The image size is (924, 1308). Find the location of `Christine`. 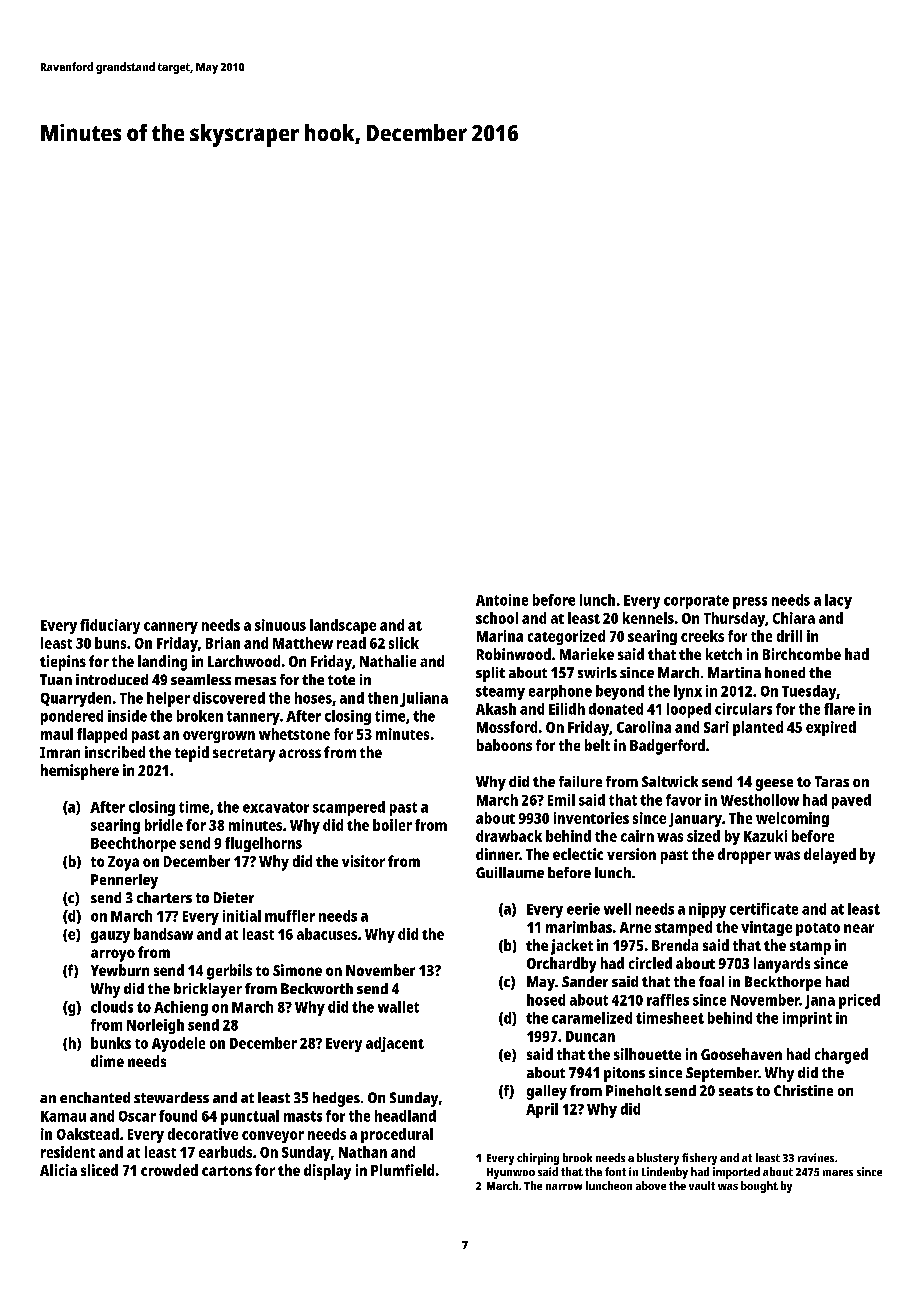

Christine is located at coordinates (803, 1090).
